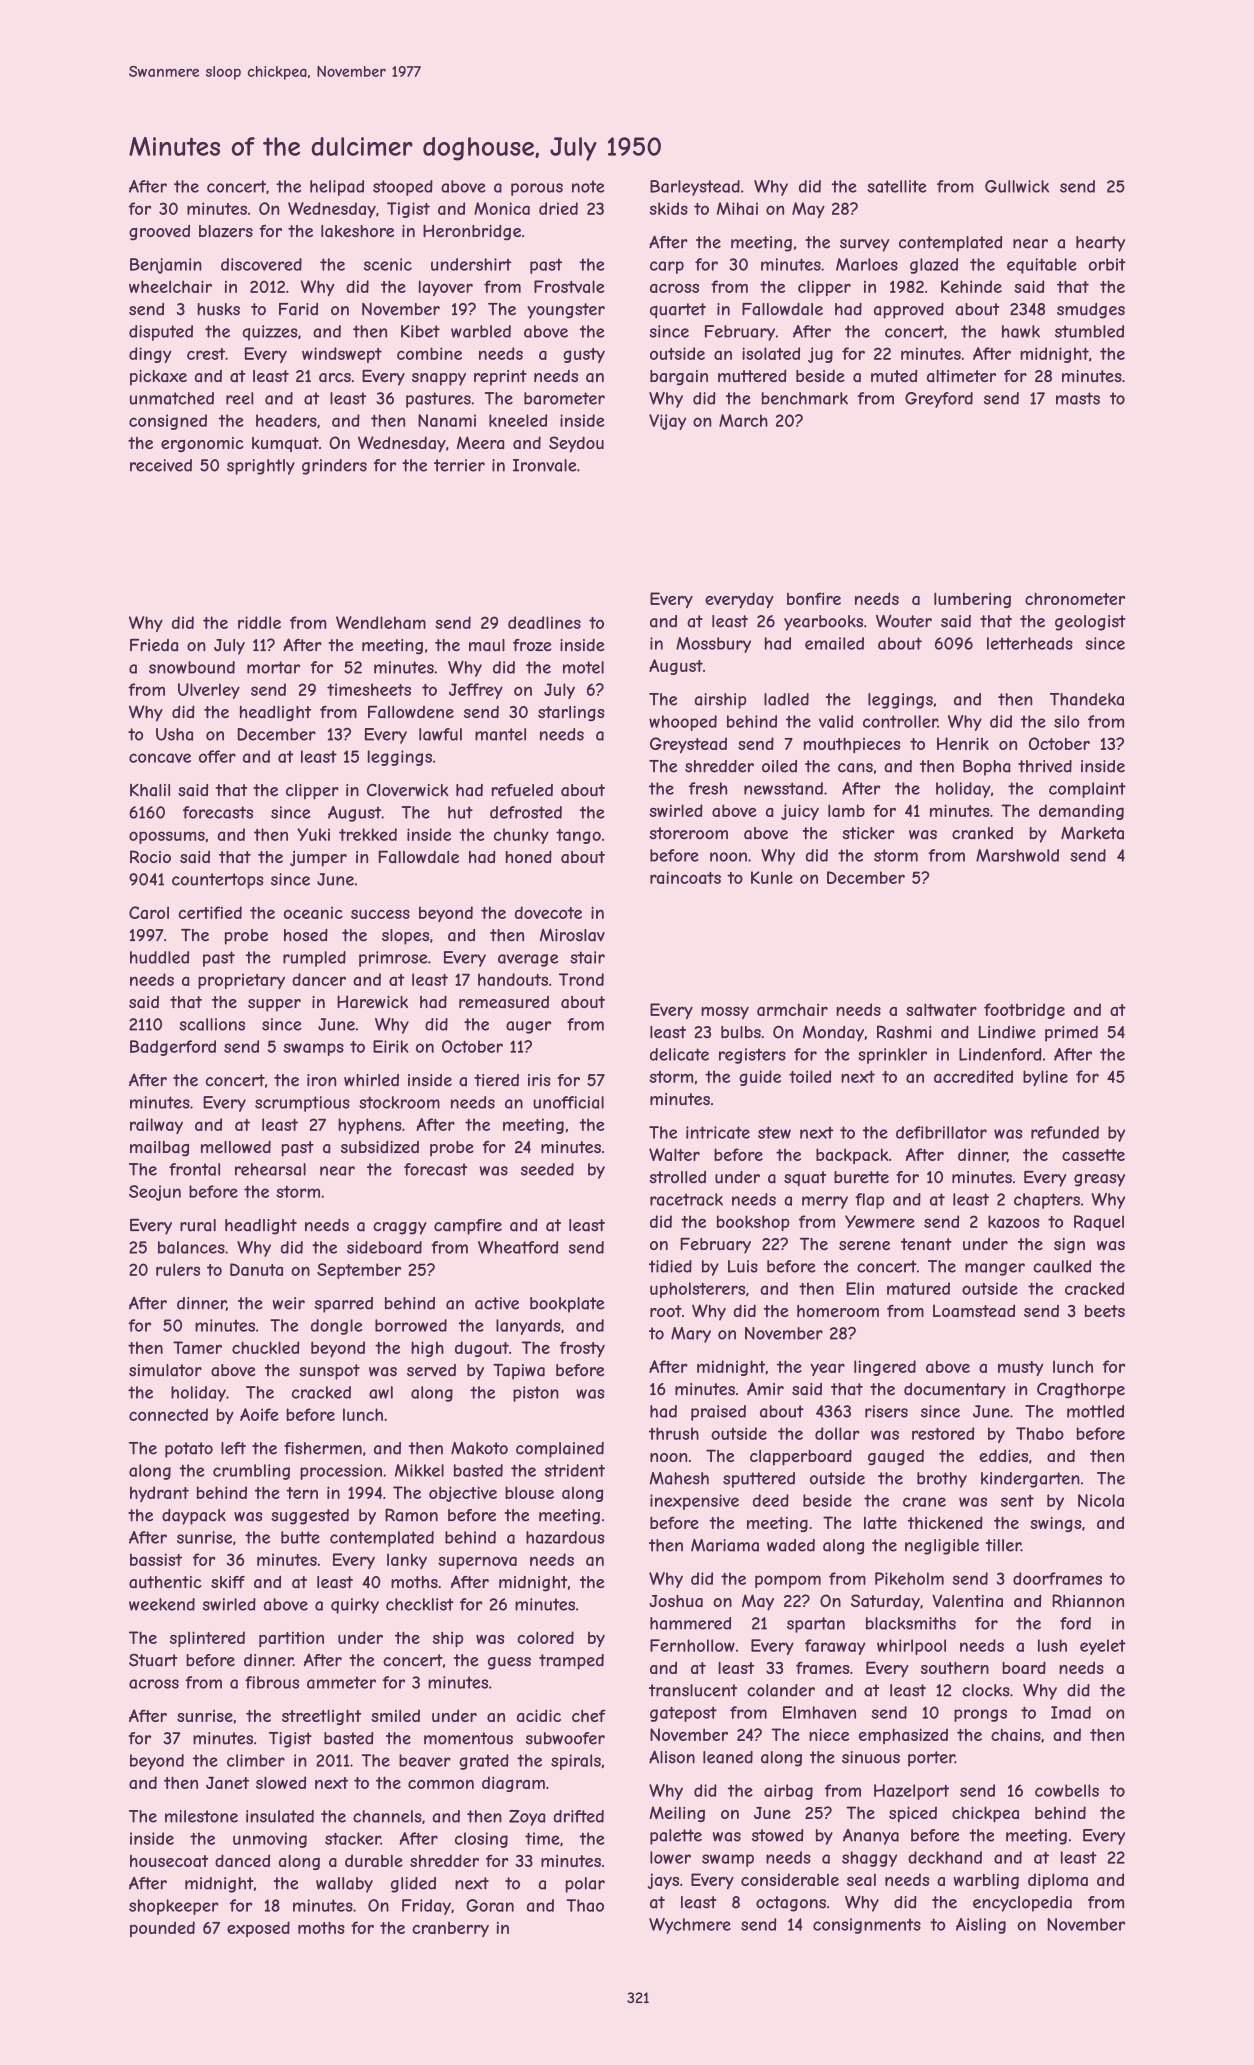  What do you see at coordinates (1088, 1601) in the image?
I see `Rhiannon` at bounding box center [1088, 1601].
